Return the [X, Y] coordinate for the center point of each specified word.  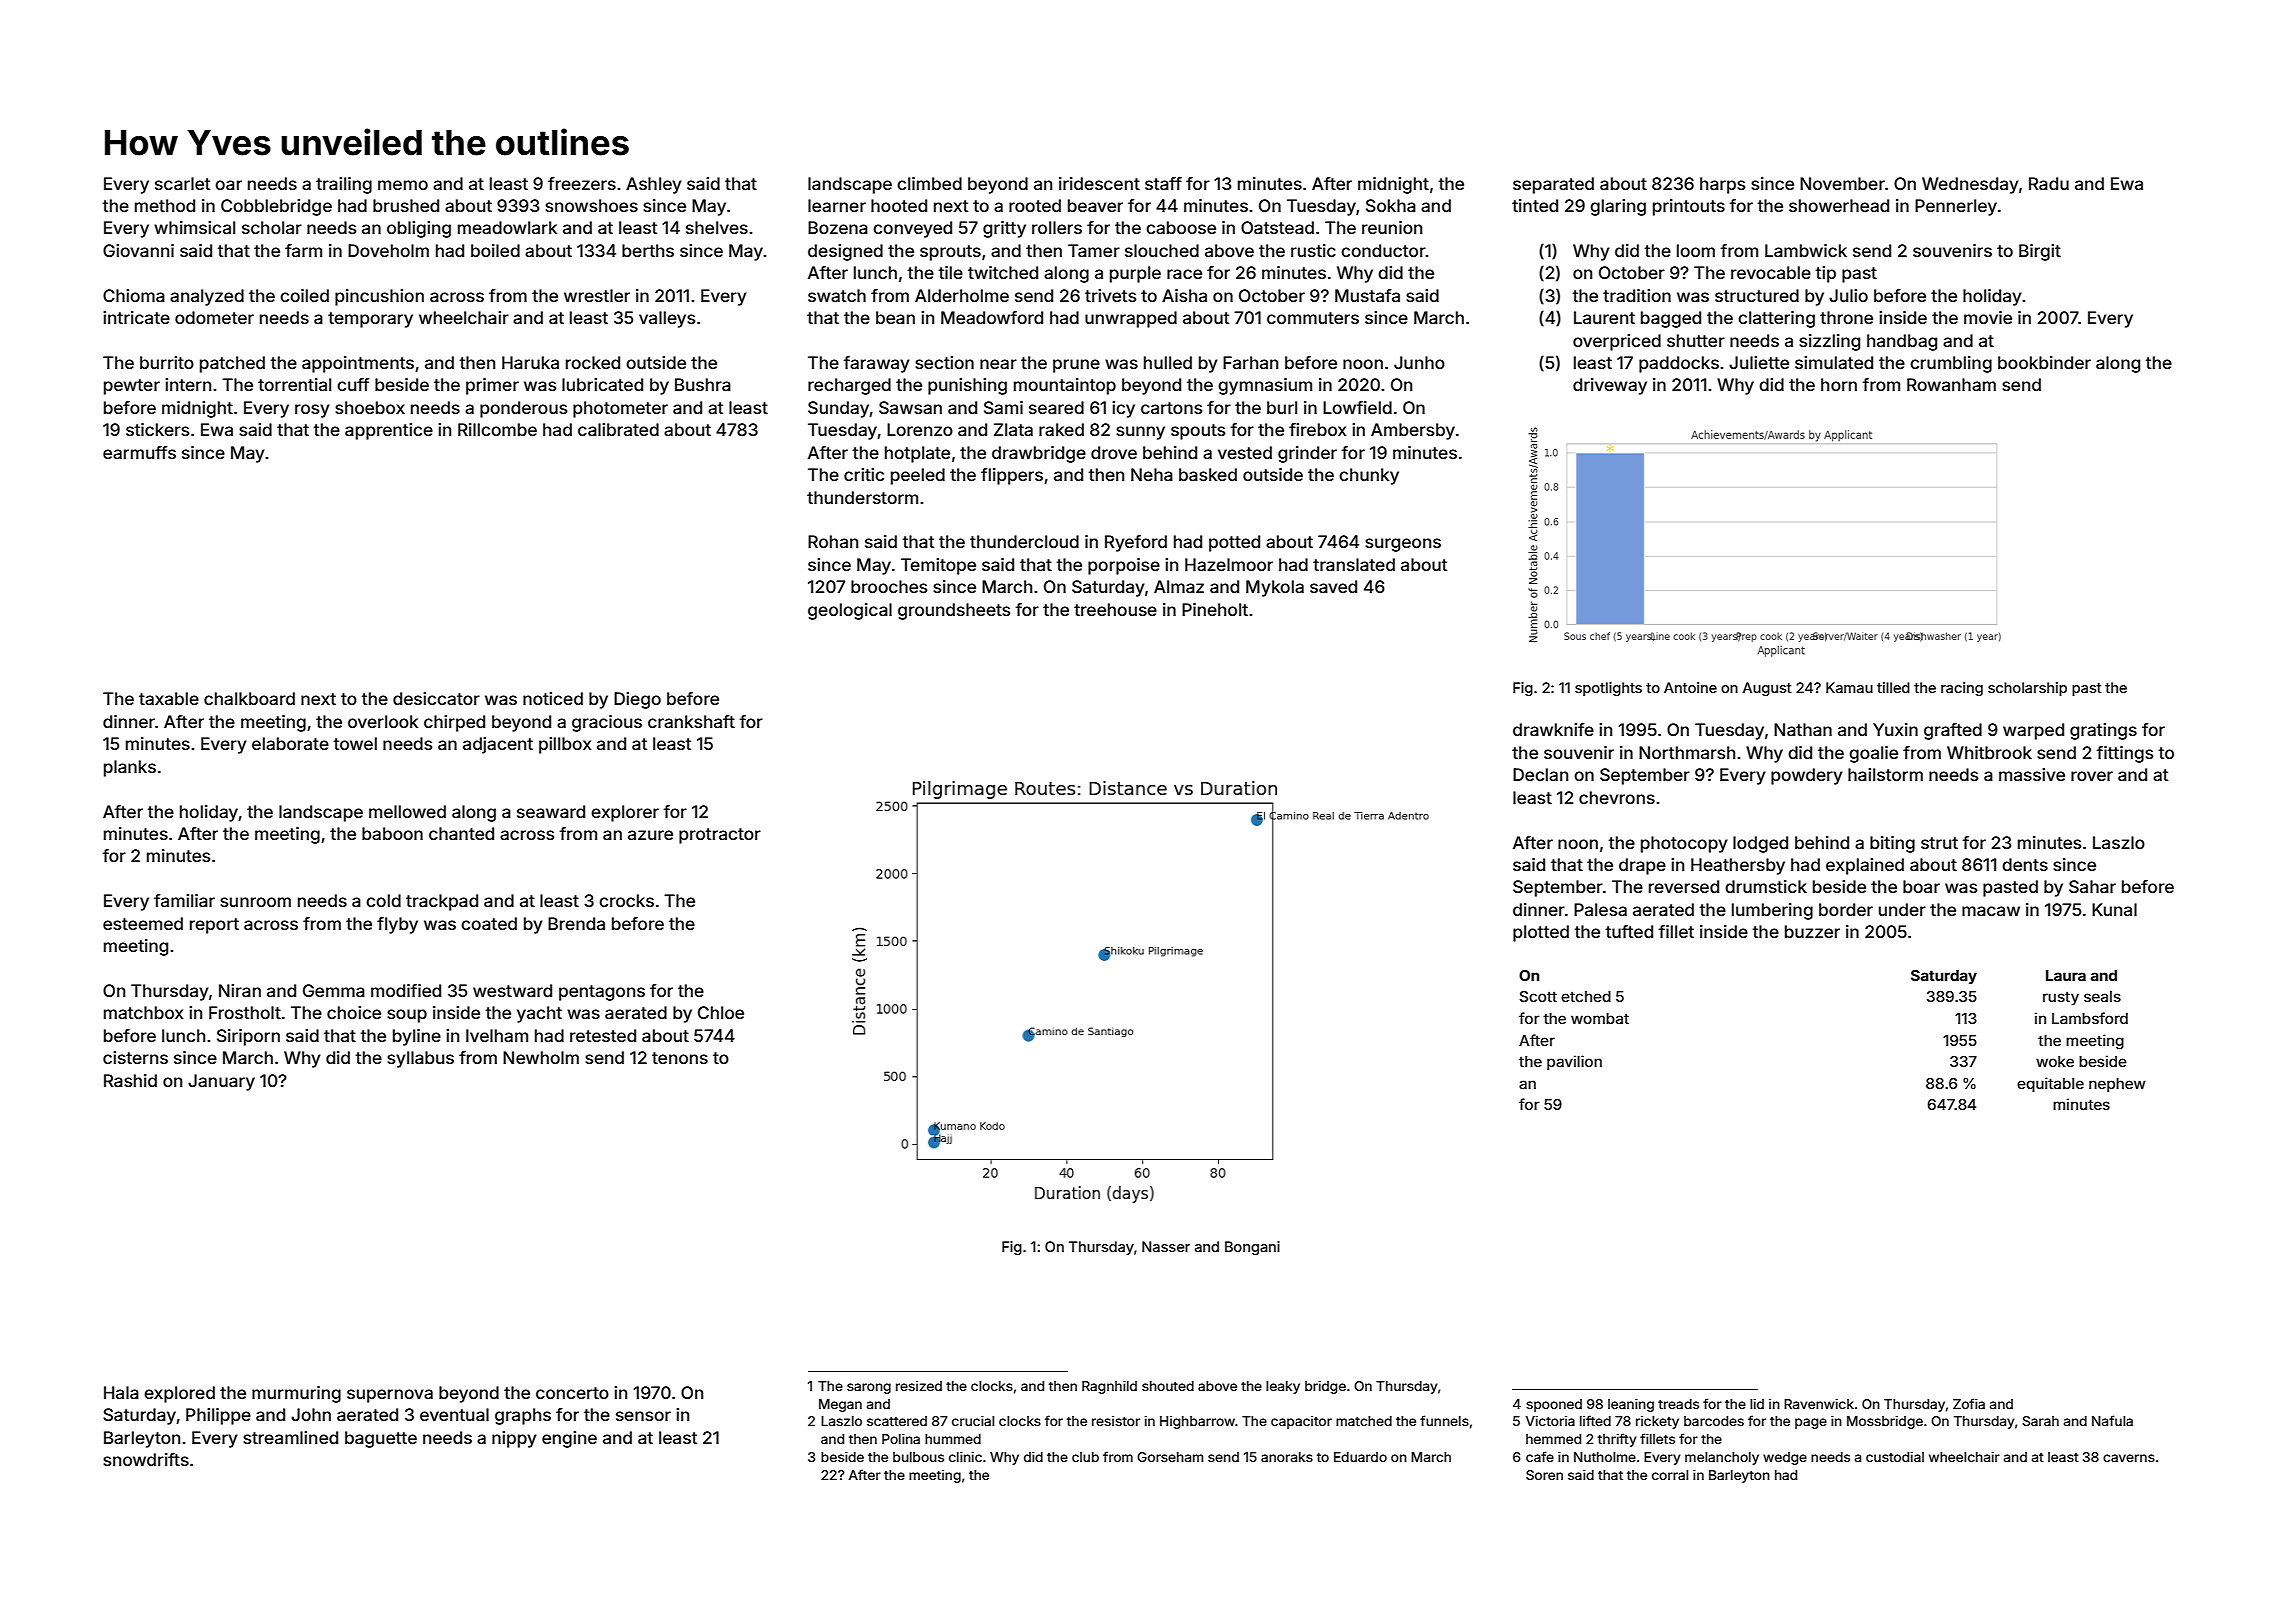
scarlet [182, 183]
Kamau [1849, 687]
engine [569, 1439]
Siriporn [248, 1037]
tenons [680, 1058]
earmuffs [139, 452]
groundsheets [954, 611]
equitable [2050, 1084]
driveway [1610, 386]
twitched [1003, 272]
